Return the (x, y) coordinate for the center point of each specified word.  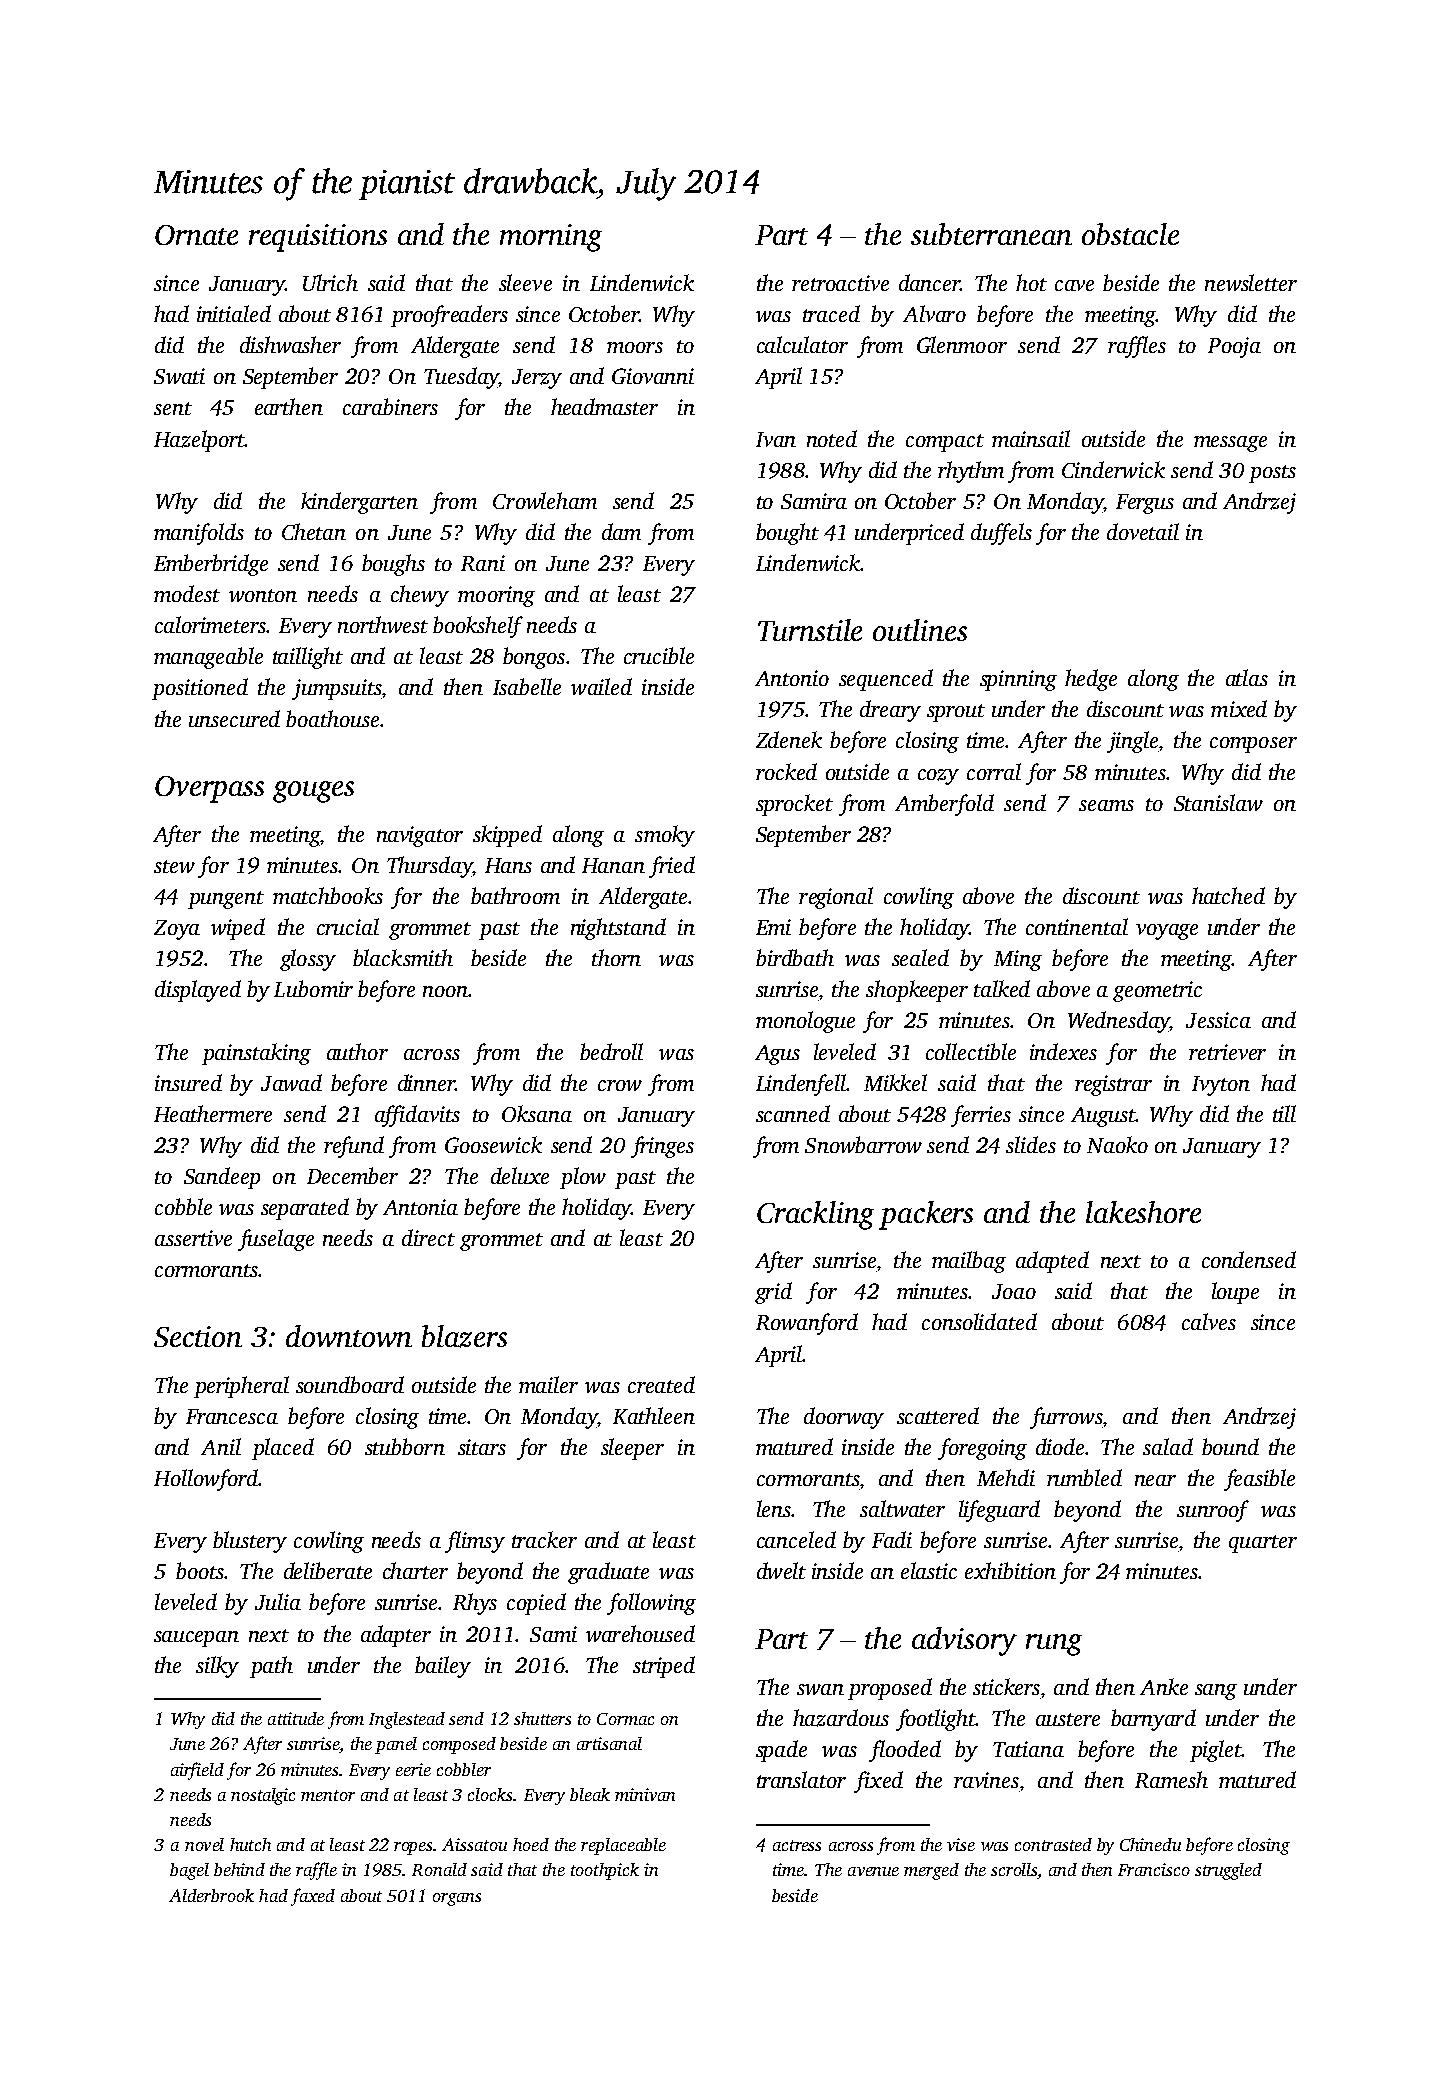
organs (457, 1899)
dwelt (781, 1570)
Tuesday (461, 378)
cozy (938, 777)
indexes (1063, 1051)
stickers (1006, 1686)
